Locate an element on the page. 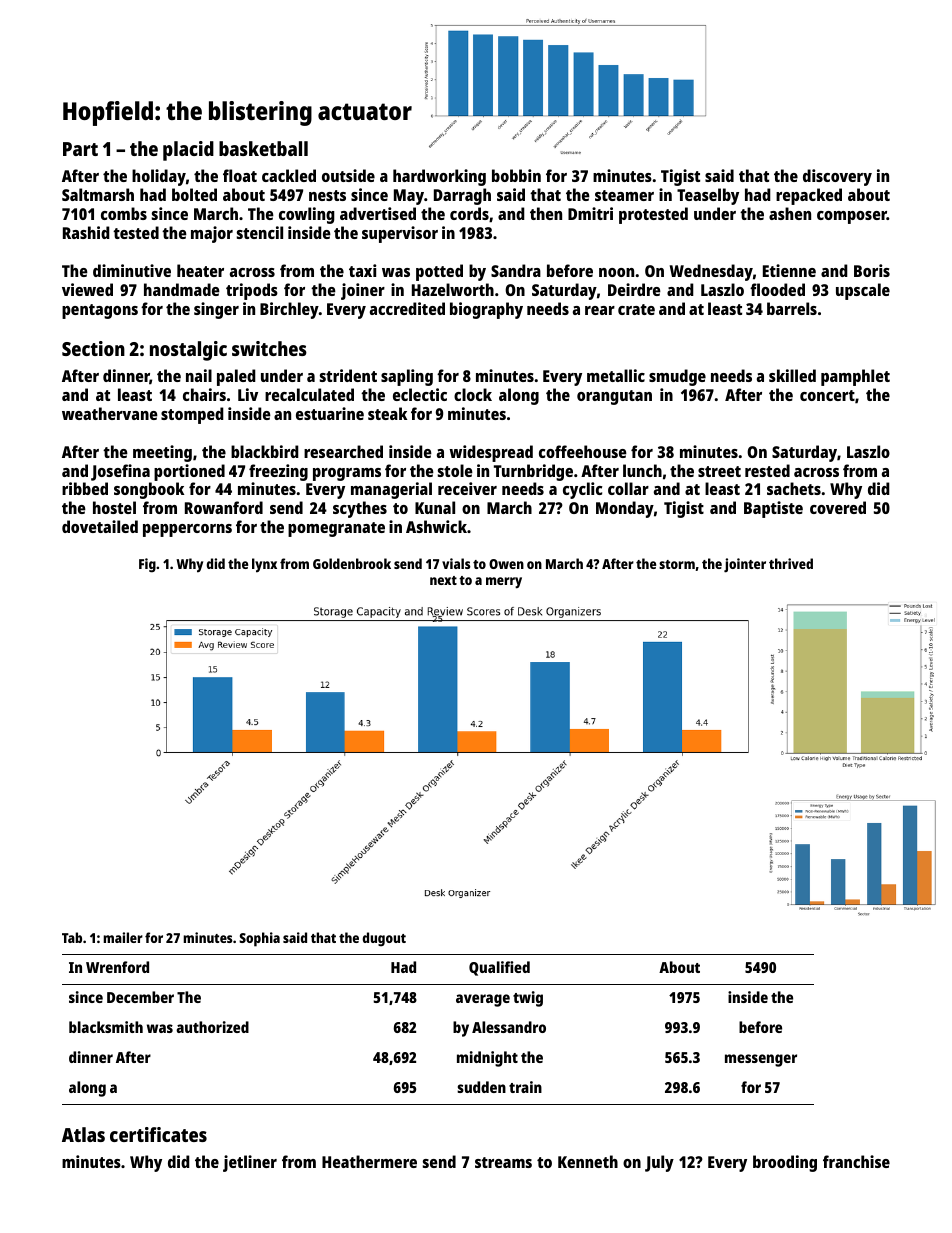  mailer is located at coordinates (123, 937).
